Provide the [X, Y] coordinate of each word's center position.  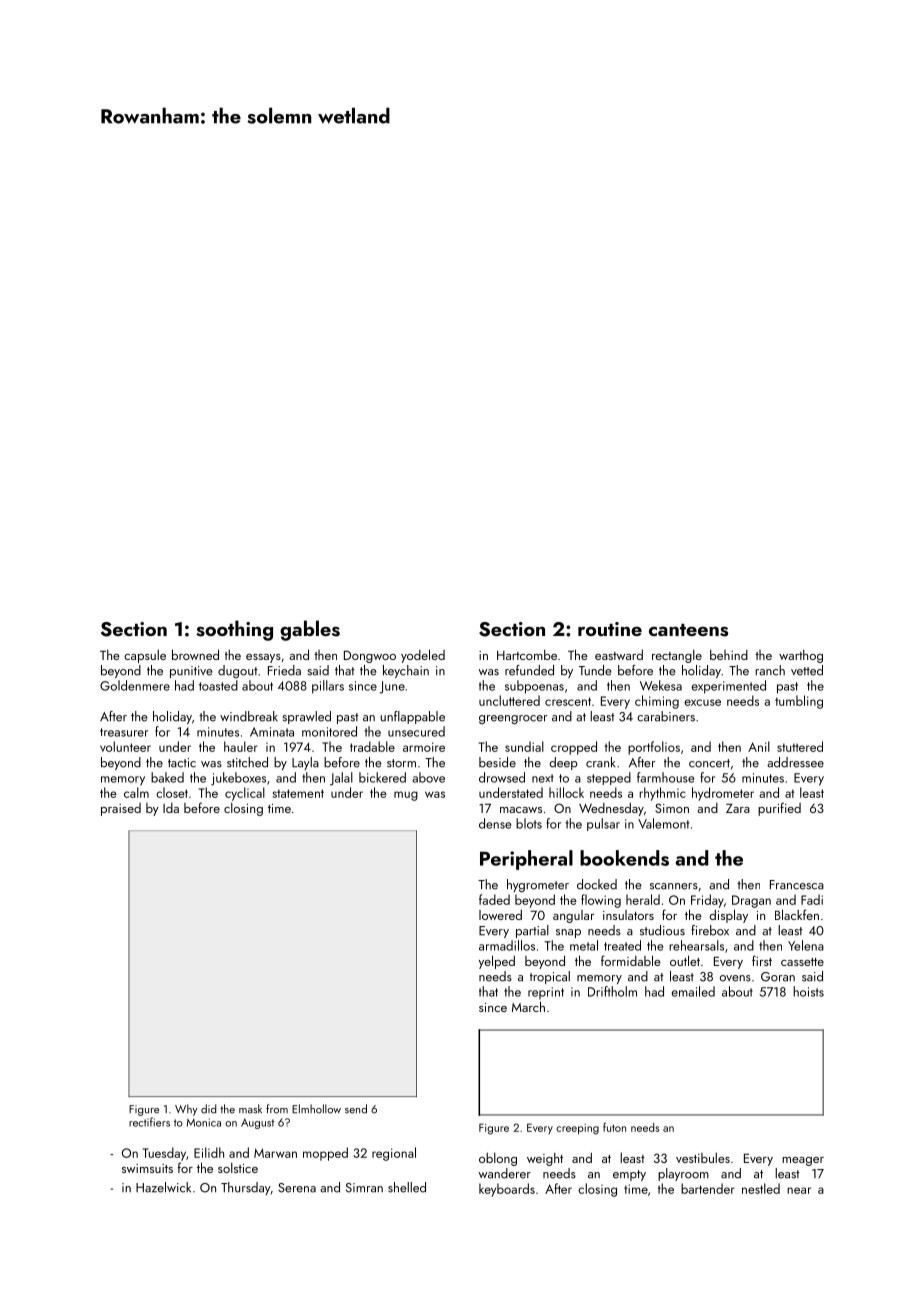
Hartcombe [527, 655]
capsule [145, 656]
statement [298, 793]
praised [121, 809]
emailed [693, 991]
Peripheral [526, 860]
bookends [624, 858]
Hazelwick [163, 1187]
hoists [808, 991]
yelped [497, 962]
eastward [619, 654]
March [528, 1006]
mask [250, 1109]
